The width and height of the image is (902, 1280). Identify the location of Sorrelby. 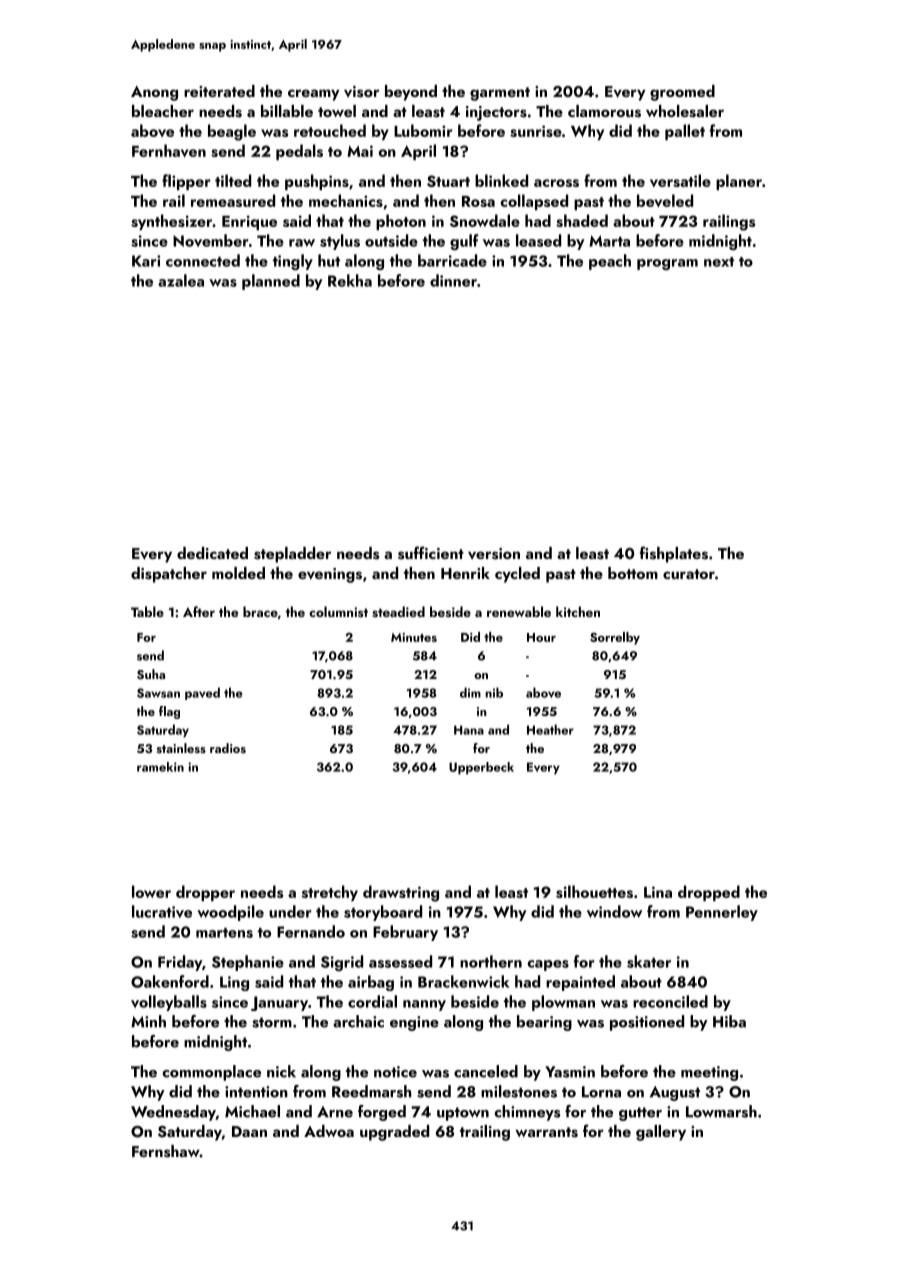
(615, 638).
